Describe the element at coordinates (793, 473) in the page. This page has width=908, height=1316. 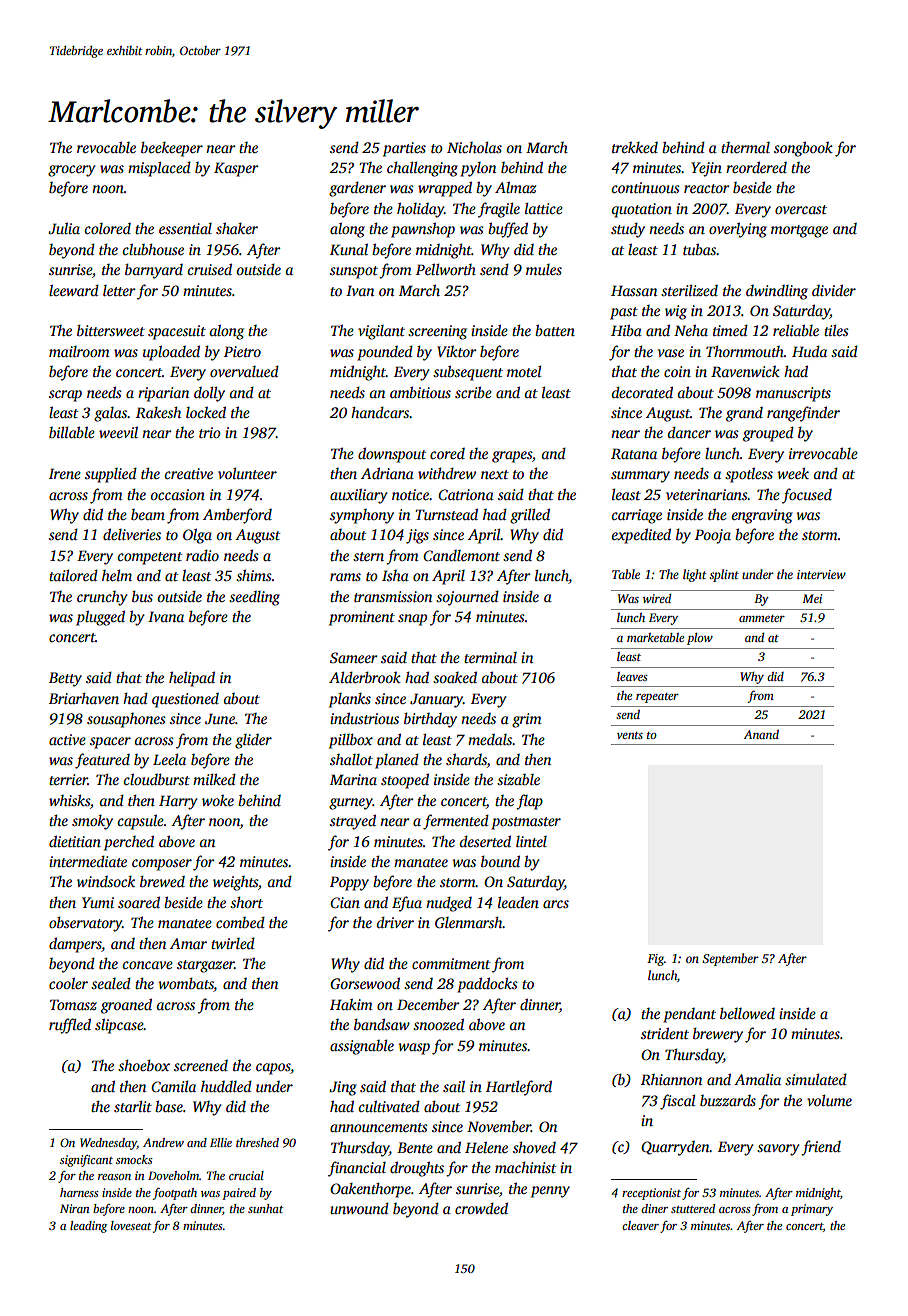
I see `week` at that location.
